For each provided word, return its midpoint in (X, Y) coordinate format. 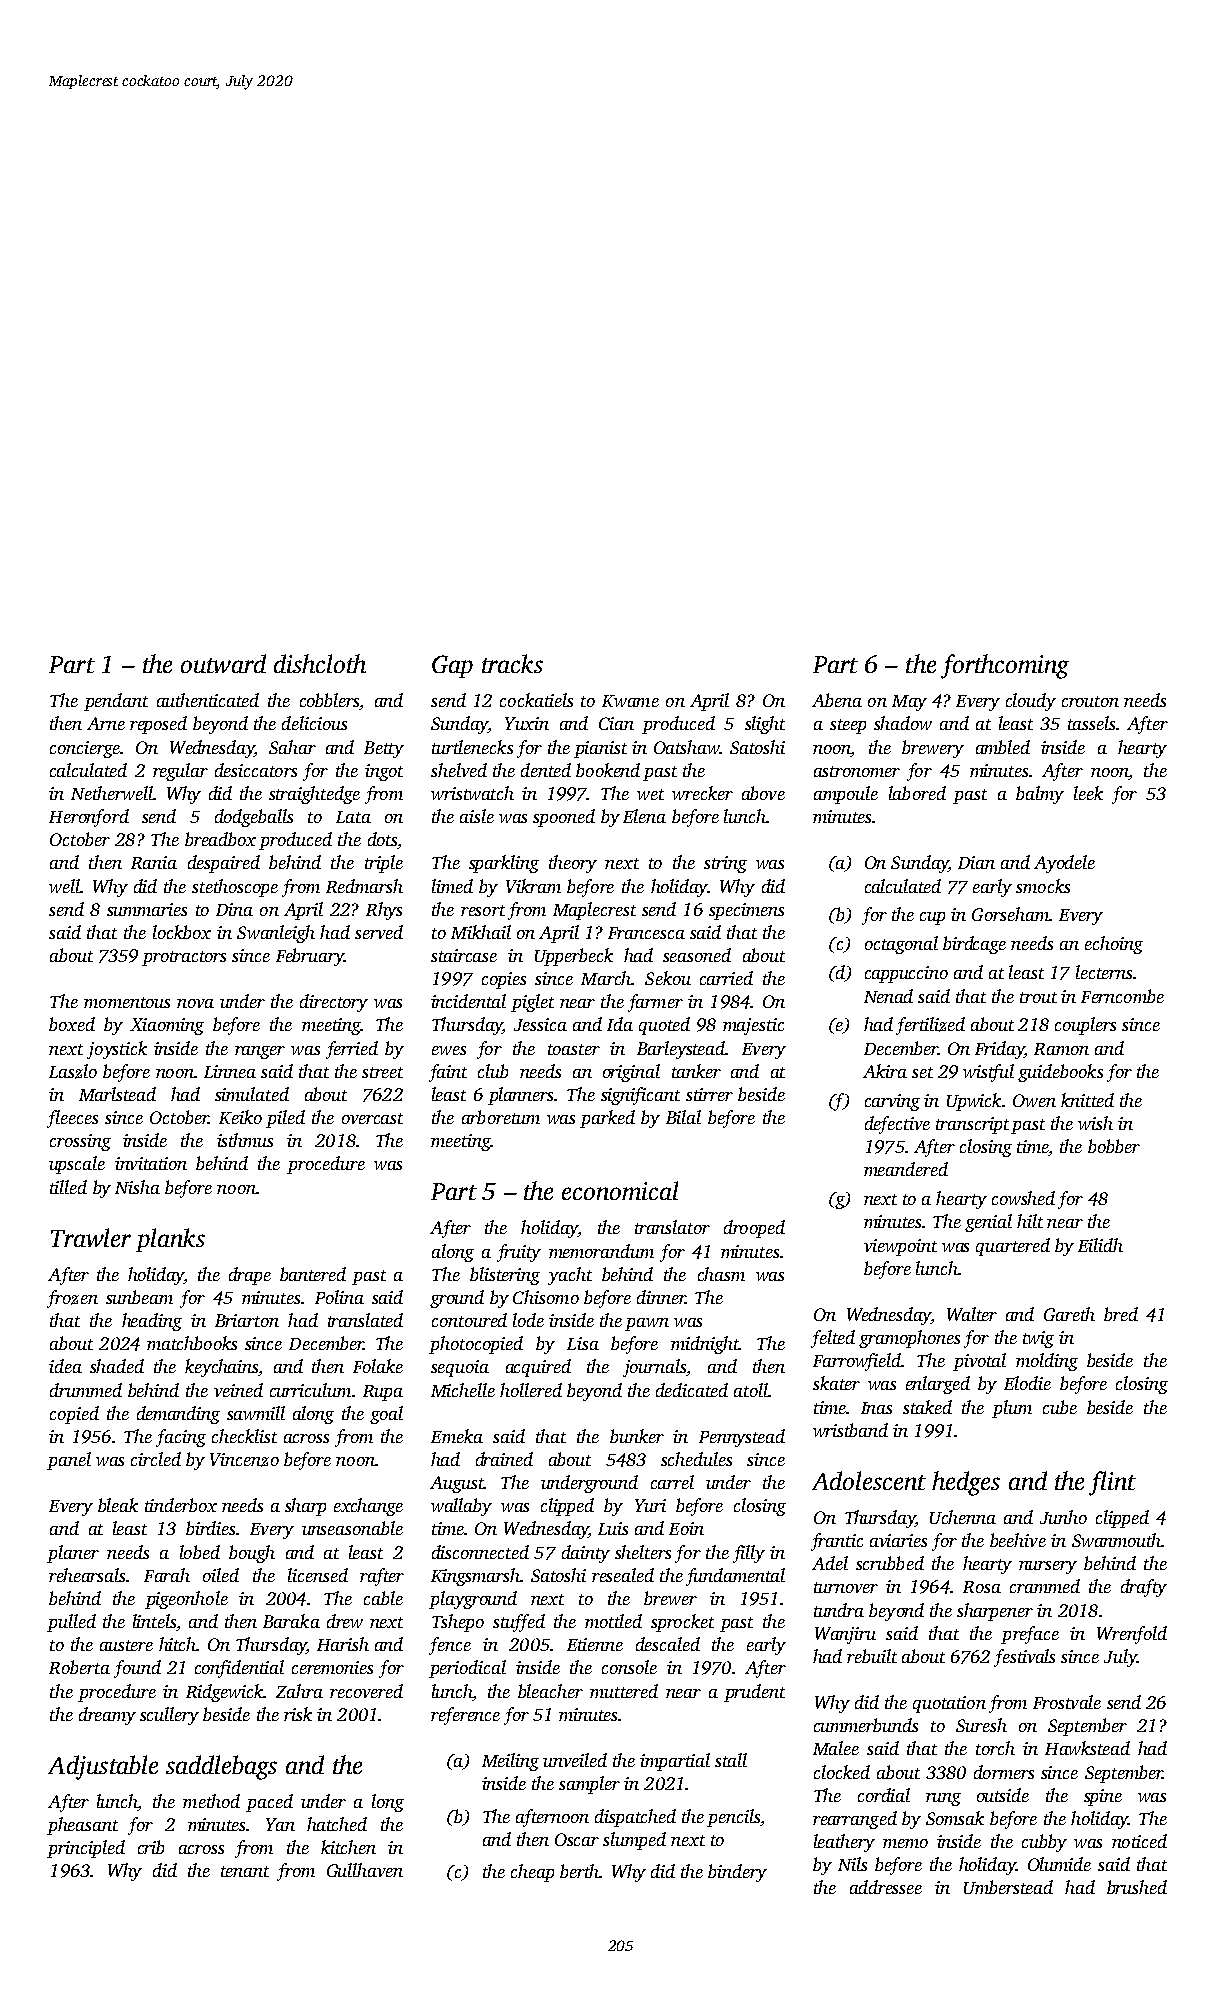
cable (383, 1598)
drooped (754, 1229)
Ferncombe (1122, 996)
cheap (532, 1873)
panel (69, 1461)
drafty (1144, 1588)
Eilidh (1100, 1245)
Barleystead (681, 1050)
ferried (352, 1050)
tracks (512, 663)
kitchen (348, 1847)
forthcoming (1005, 666)
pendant (116, 702)
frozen (72, 1299)
